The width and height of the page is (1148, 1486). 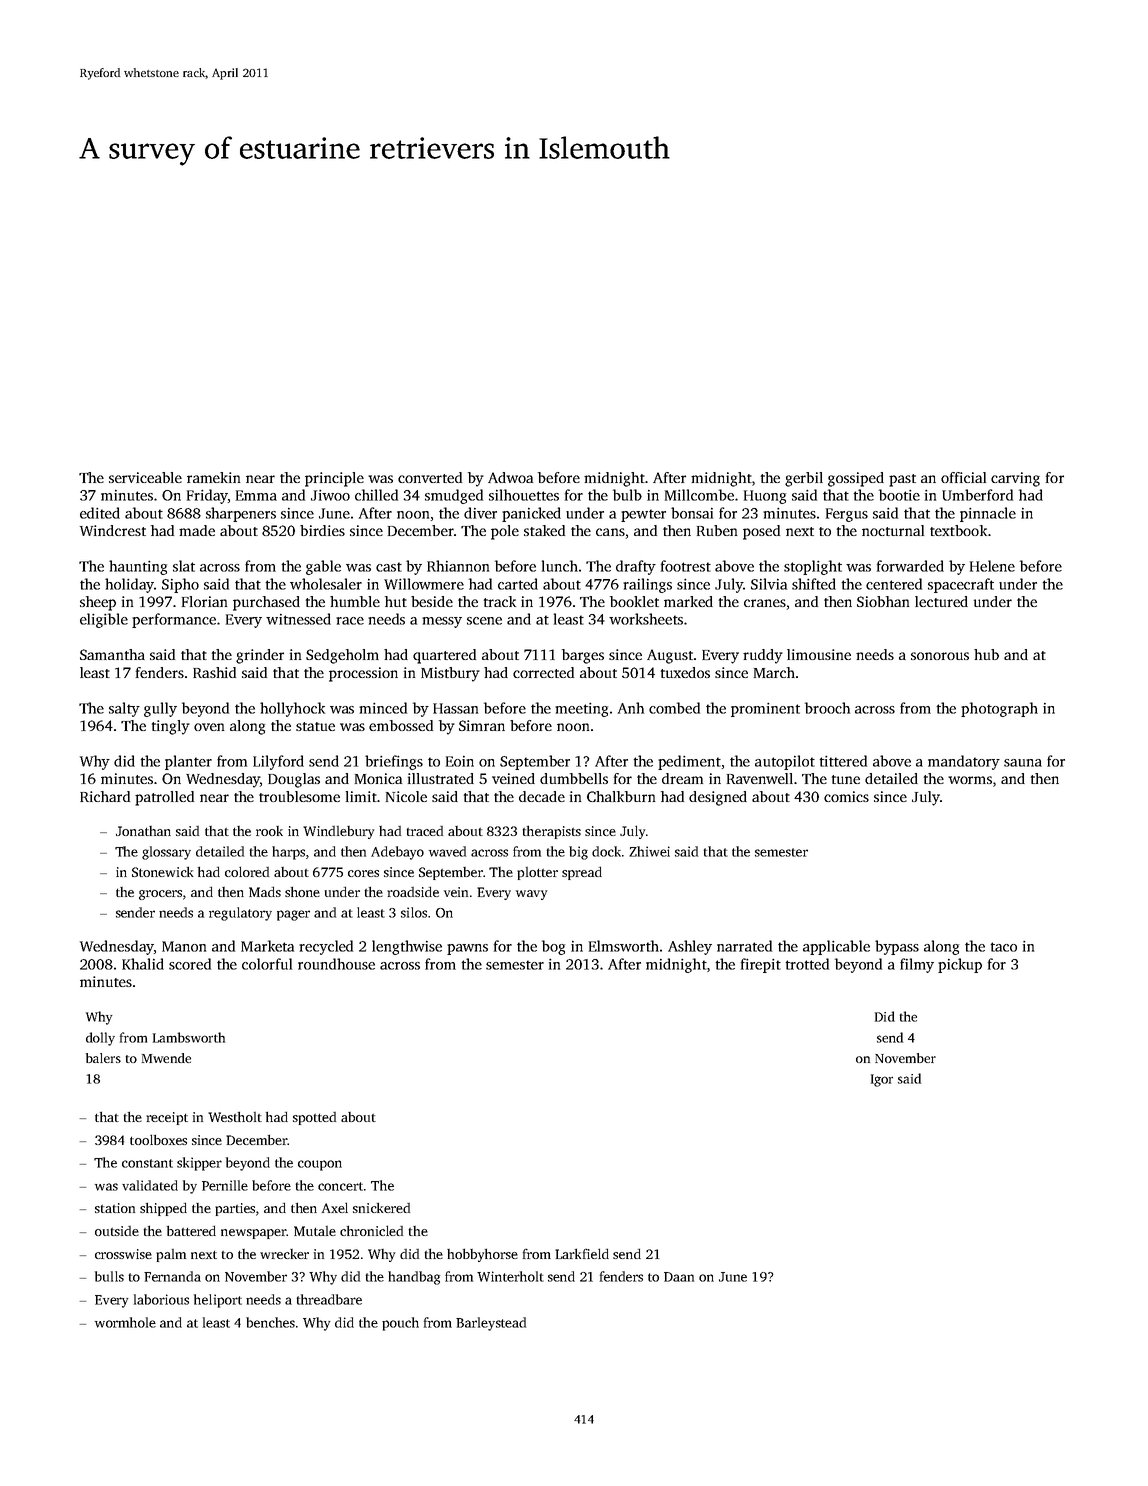 What do you see at coordinates (856, 479) in the page?
I see `gossiped` at bounding box center [856, 479].
